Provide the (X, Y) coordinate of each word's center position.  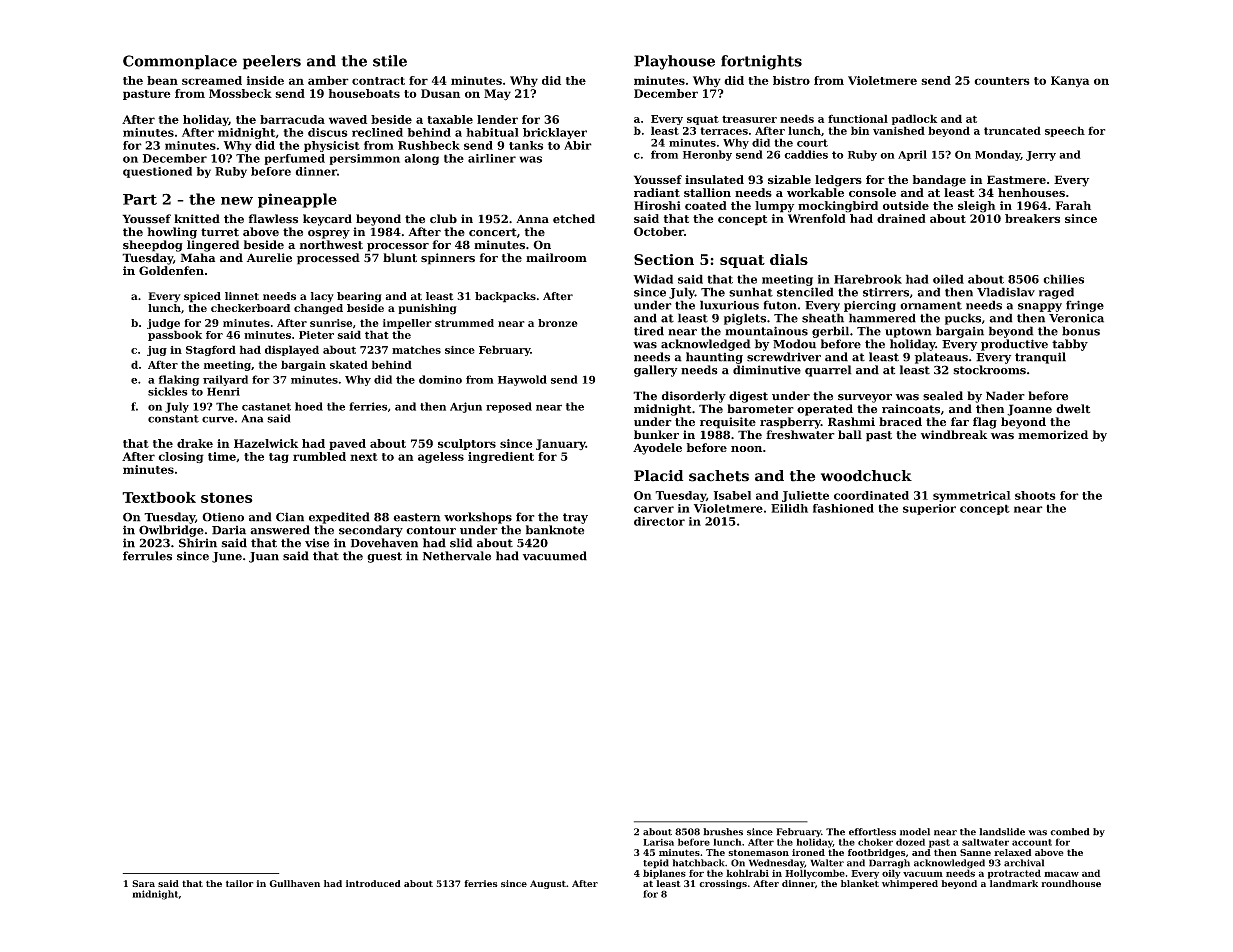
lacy (322, 297)
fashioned (843, 508)
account (1032, 842)
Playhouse (674, 62)
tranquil (1040, 358)
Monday (998, 155)
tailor (239, 883)
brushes (723, 832)
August (548, 884)
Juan (264, 557)
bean (162, 80)
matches (416, 349)
